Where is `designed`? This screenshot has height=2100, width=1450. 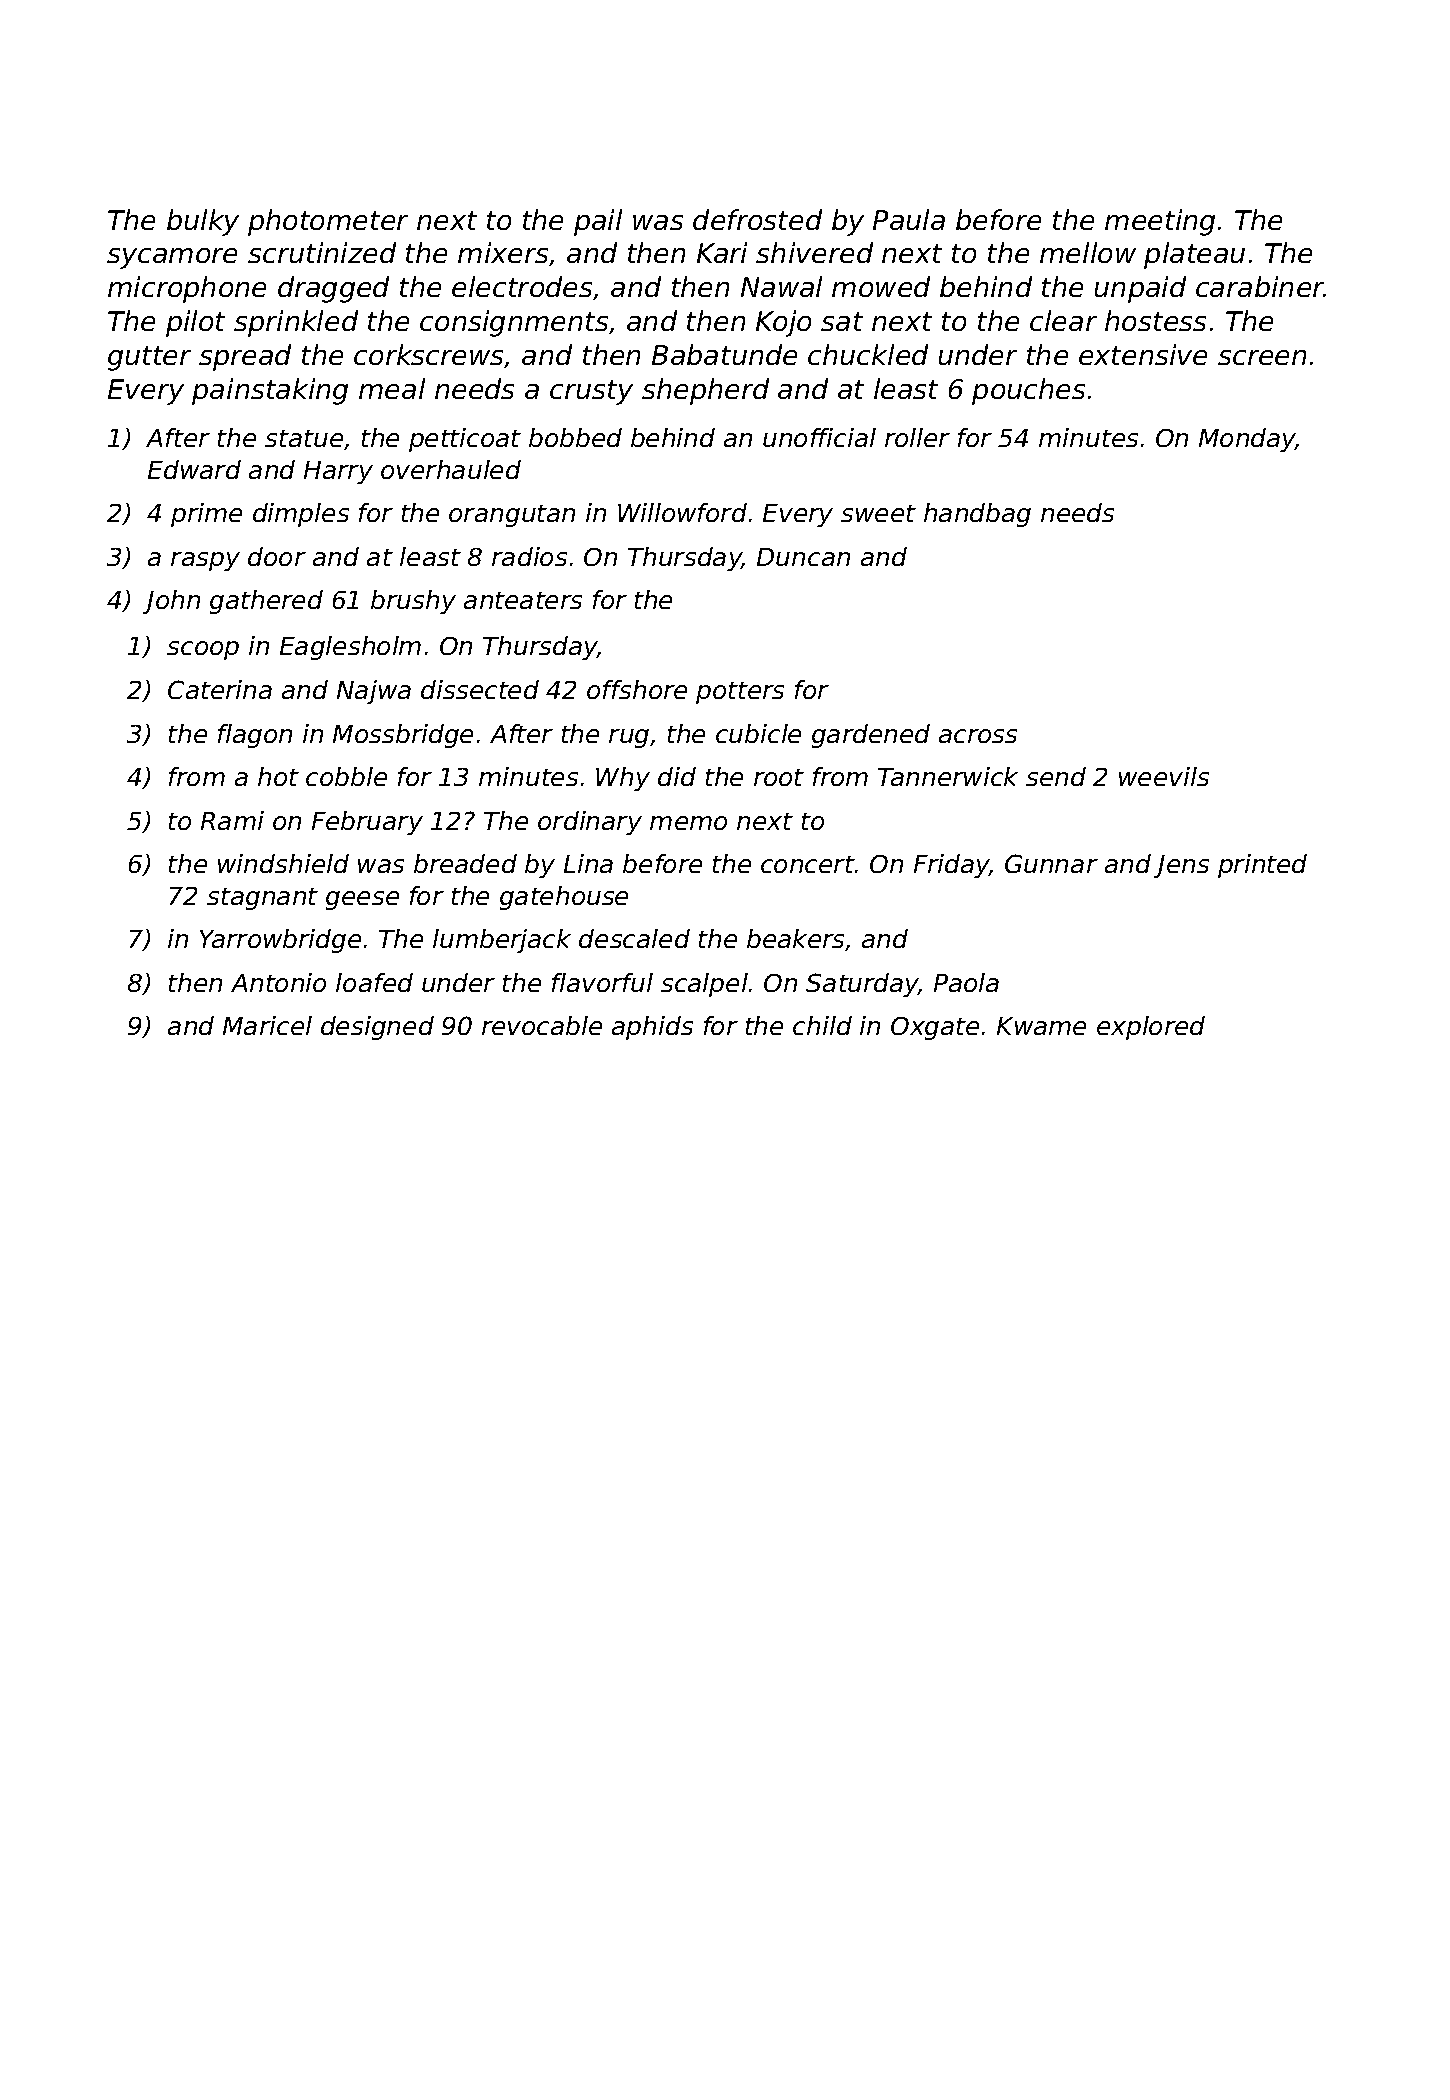 designed is located at coordinates (377, 1028).
